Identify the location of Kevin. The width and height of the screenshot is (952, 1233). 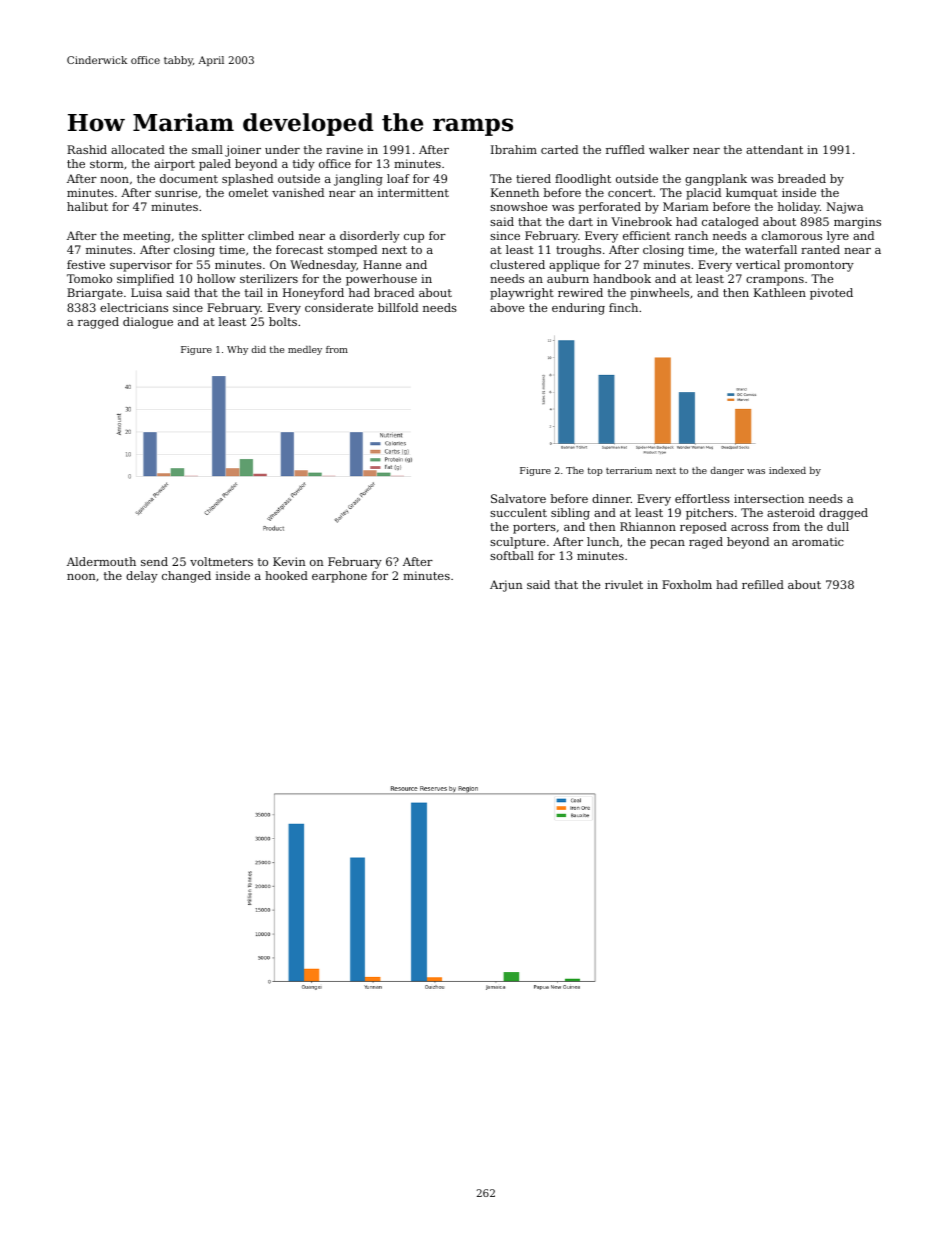
(289, 561).
